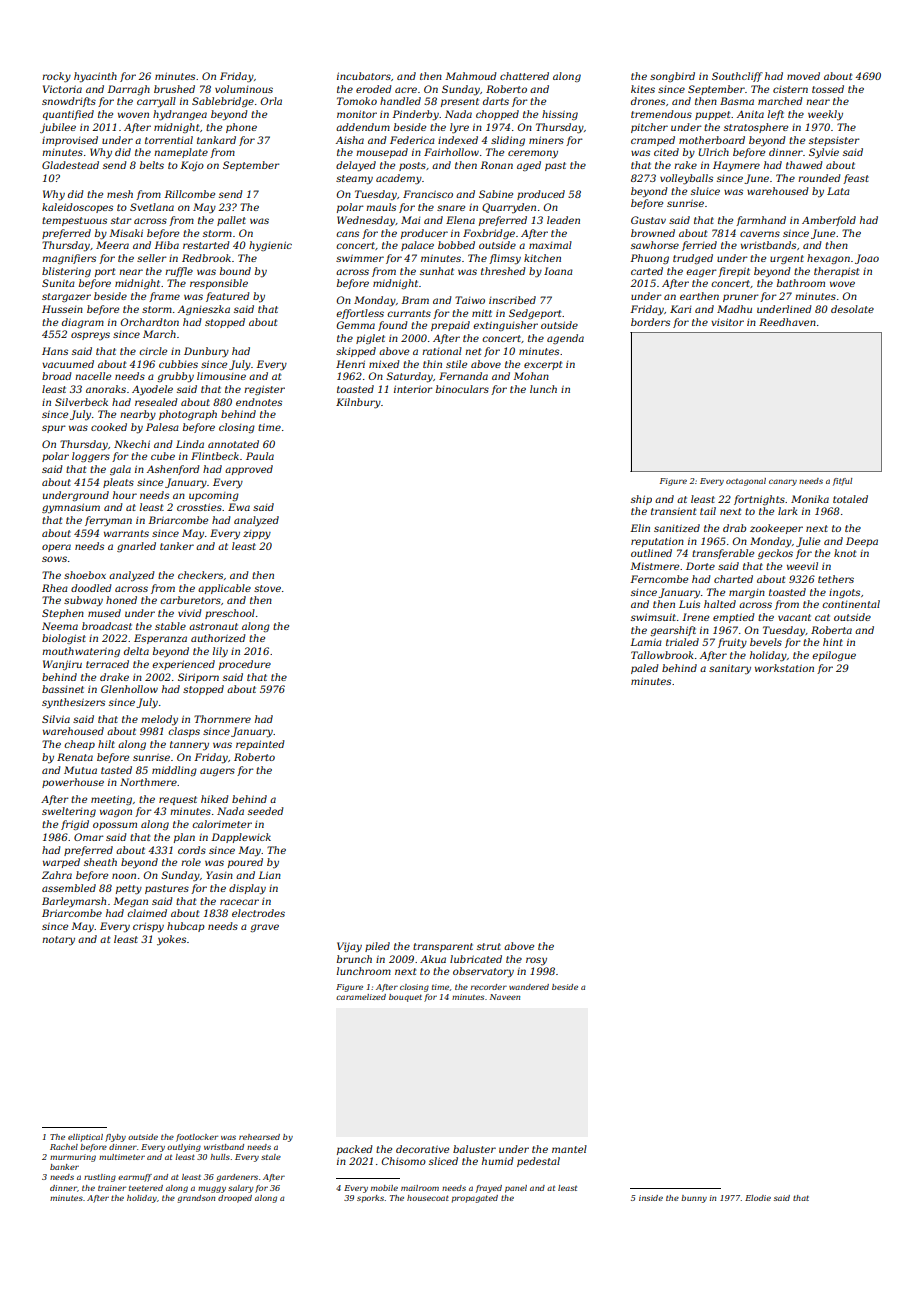 This document has height=1308, width=924. Describe the element at coordinates (184, 838) in the document. I see `plan` at that location.
